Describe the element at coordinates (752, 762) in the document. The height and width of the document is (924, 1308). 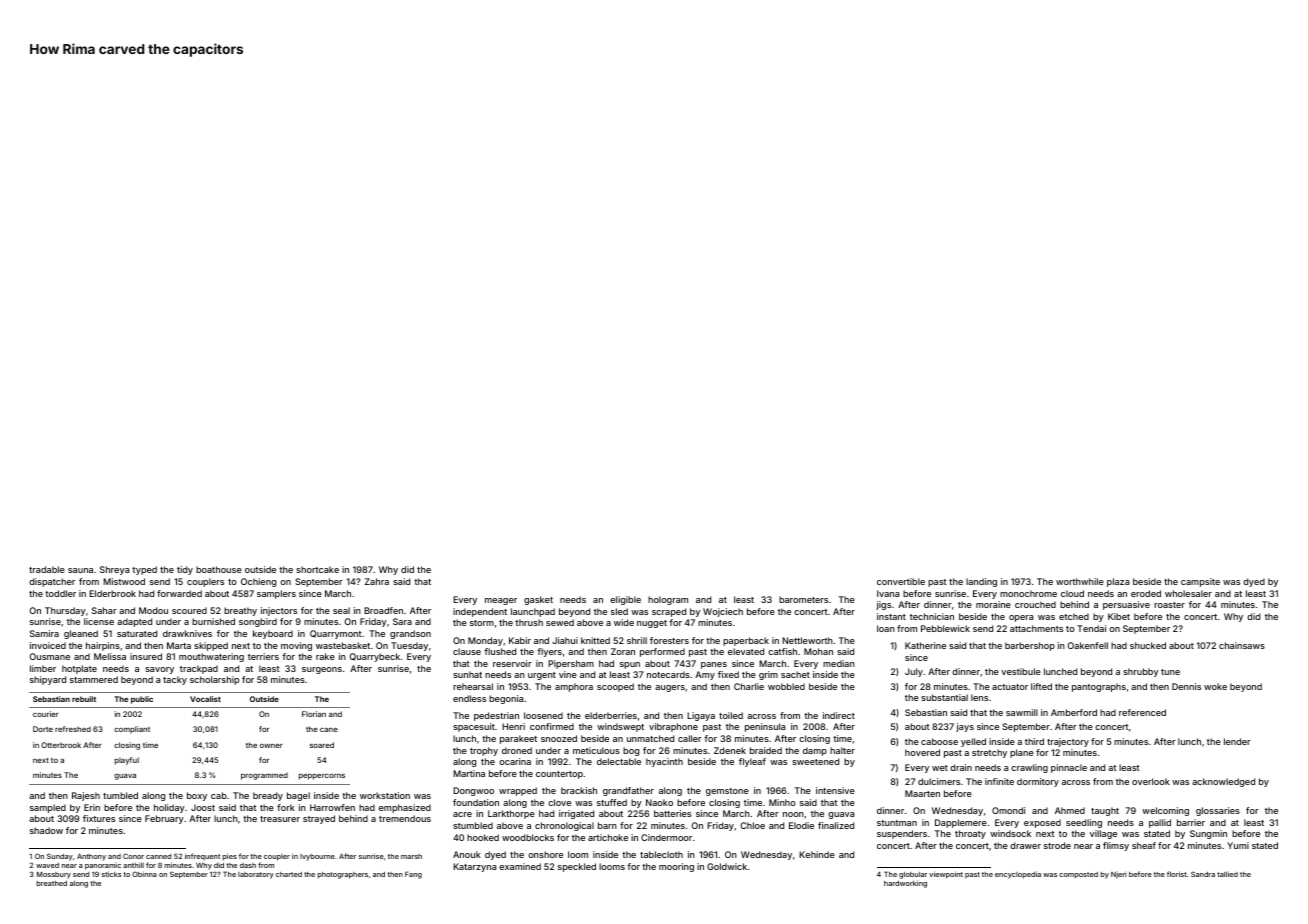
I see `flyleaf` at that location.
